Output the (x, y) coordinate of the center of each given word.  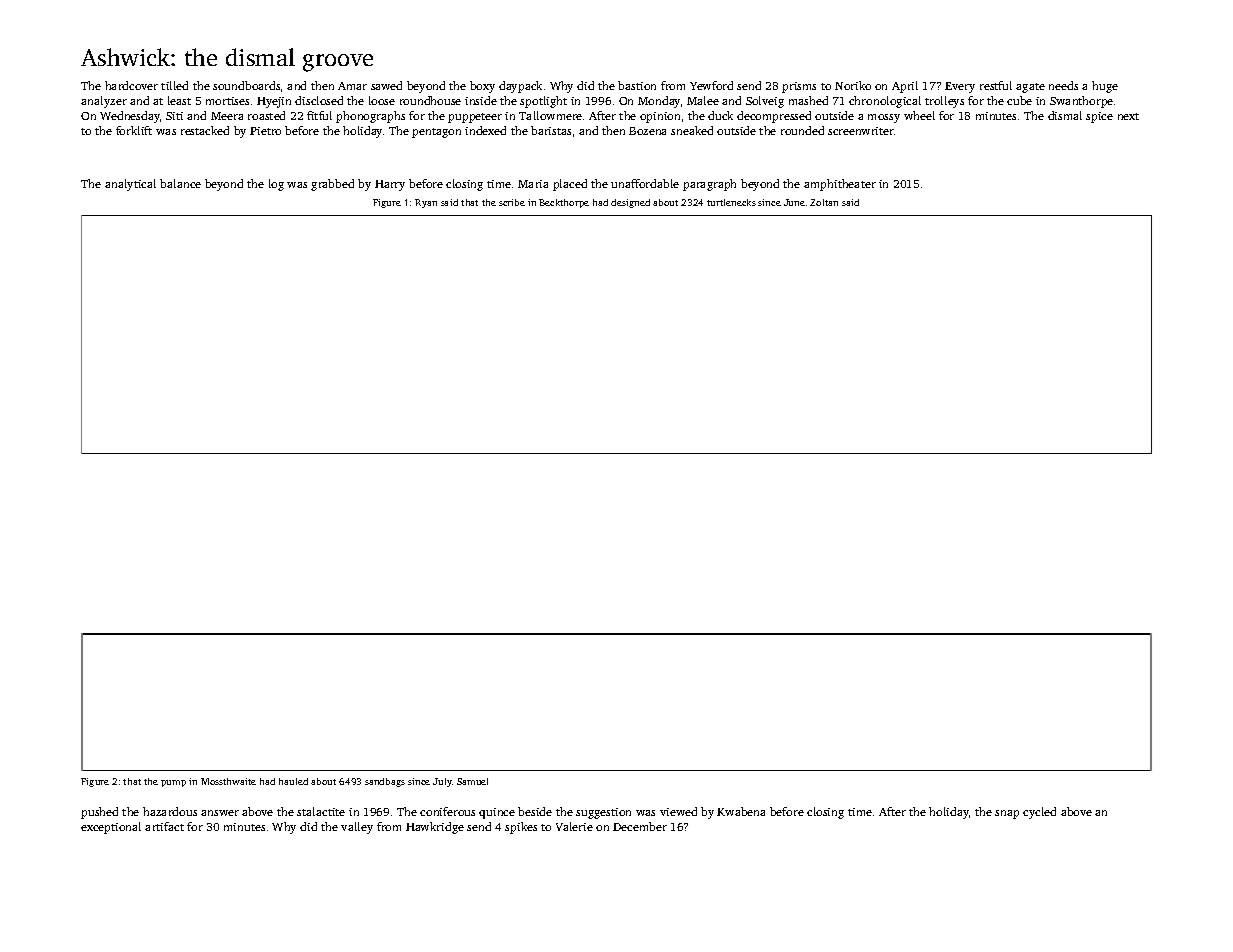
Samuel (472, 781)
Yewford (711, 85)
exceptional (111, 828)
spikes (521, 828)
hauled (293, 781)
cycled (1039, 813)
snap (1007, 814)
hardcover (131, 85)
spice (1099, 117)
